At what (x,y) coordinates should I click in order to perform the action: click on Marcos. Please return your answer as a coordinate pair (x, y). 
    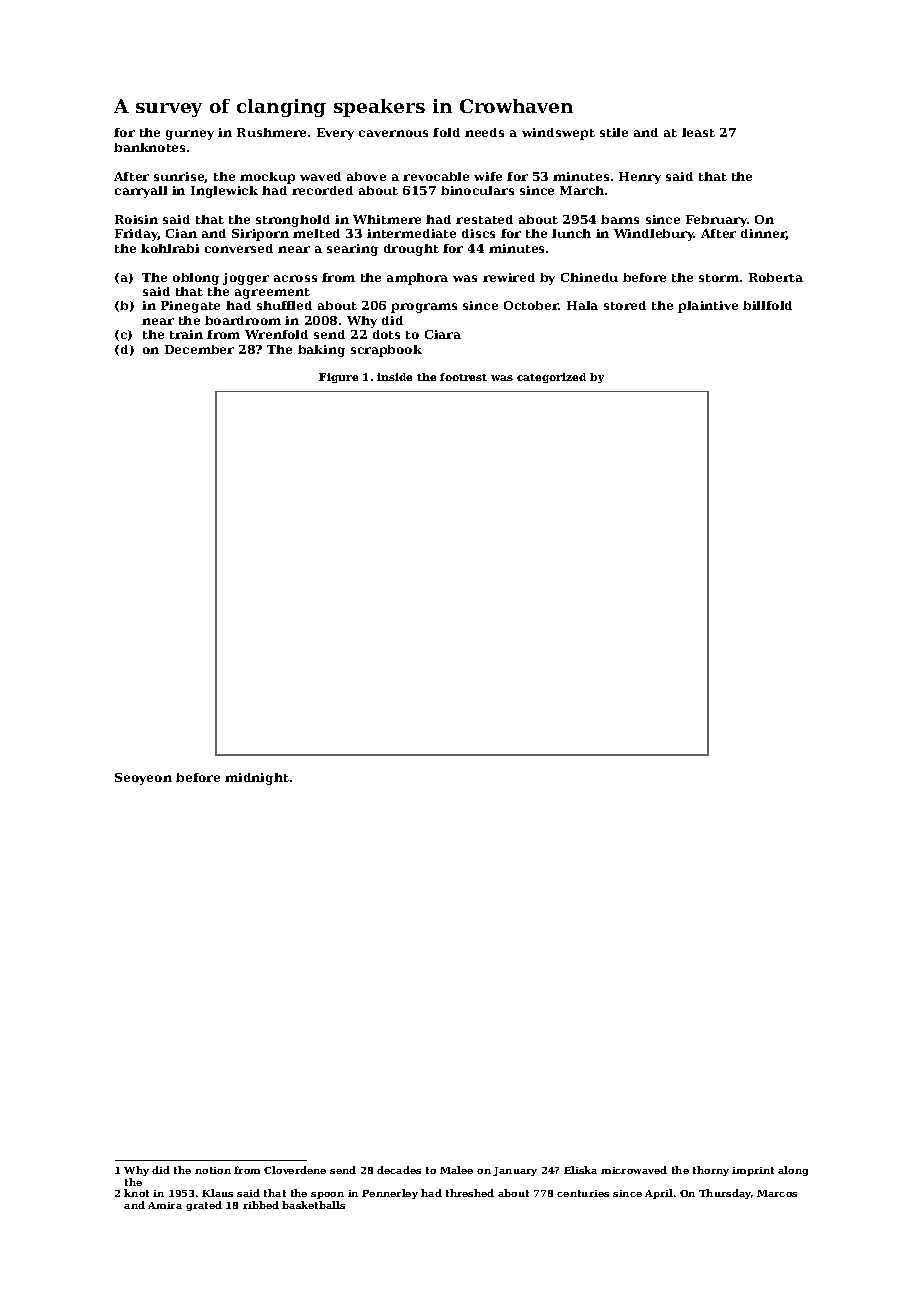
    Looking at the image, I should click on (777, 1193).
